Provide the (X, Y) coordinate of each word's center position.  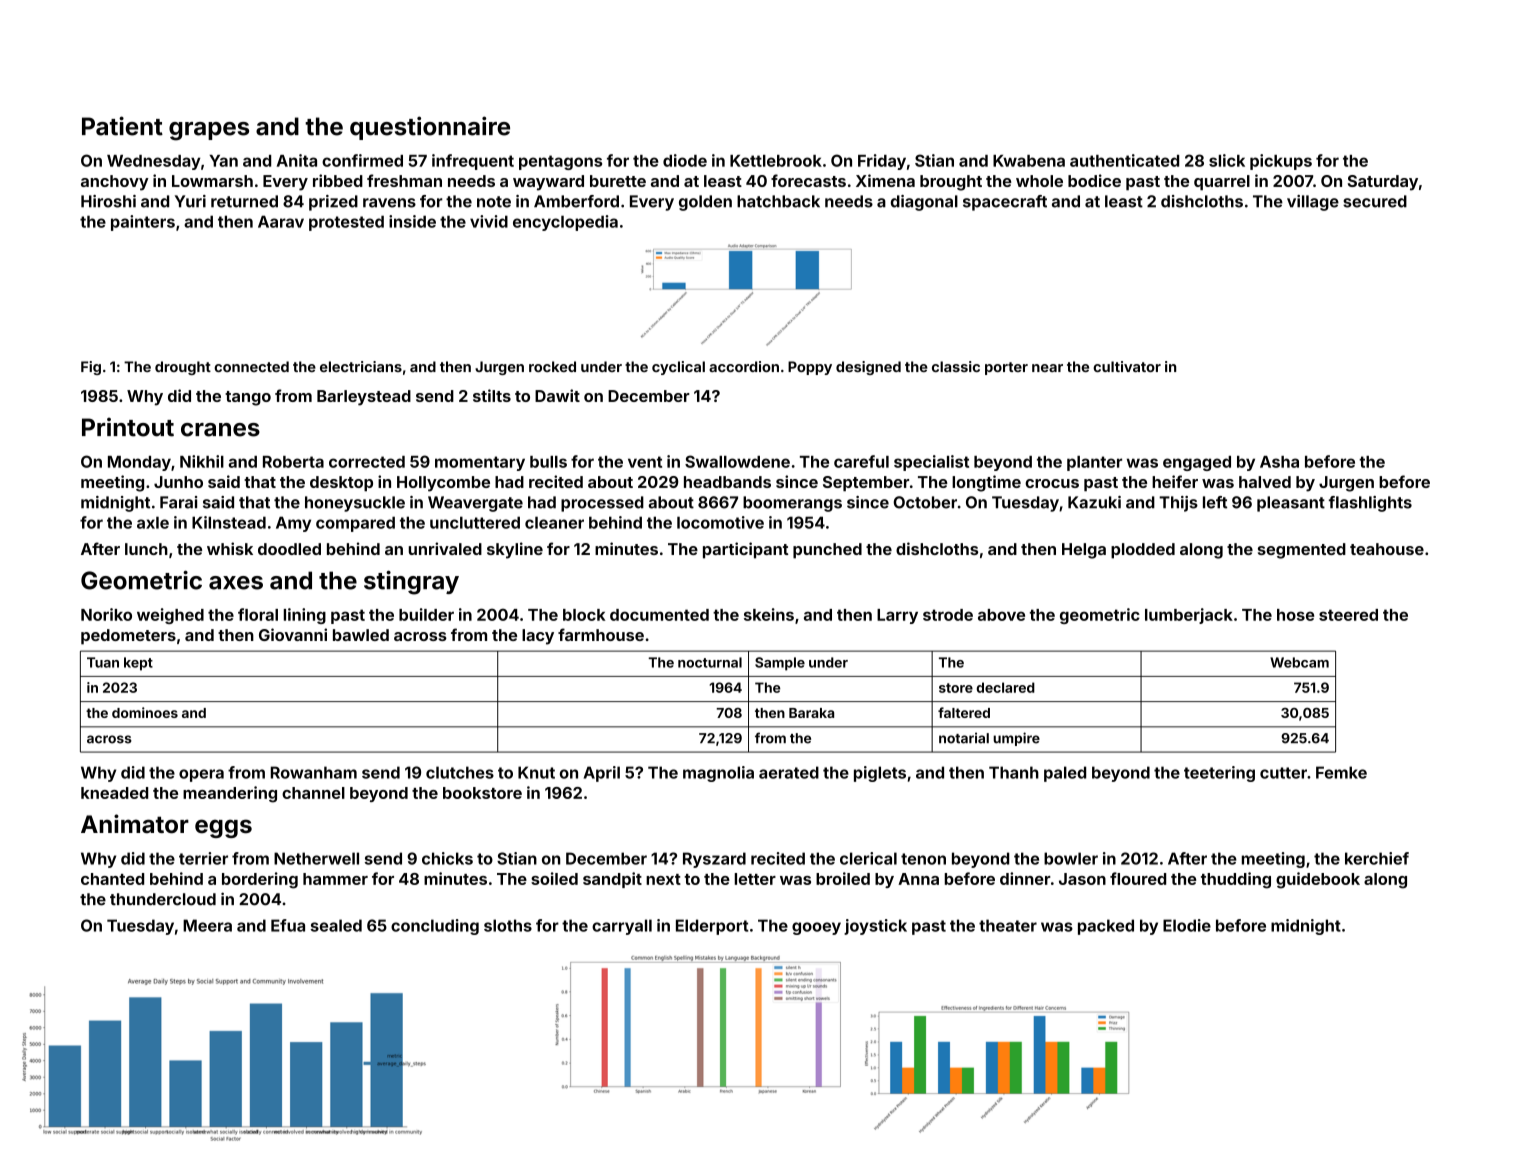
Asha (1279, 462)
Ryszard (714, 860)
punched (827, 551)
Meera (207, 925)
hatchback (778, 201)
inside (412, 221)
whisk (230, 548)
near (1047, 368)
